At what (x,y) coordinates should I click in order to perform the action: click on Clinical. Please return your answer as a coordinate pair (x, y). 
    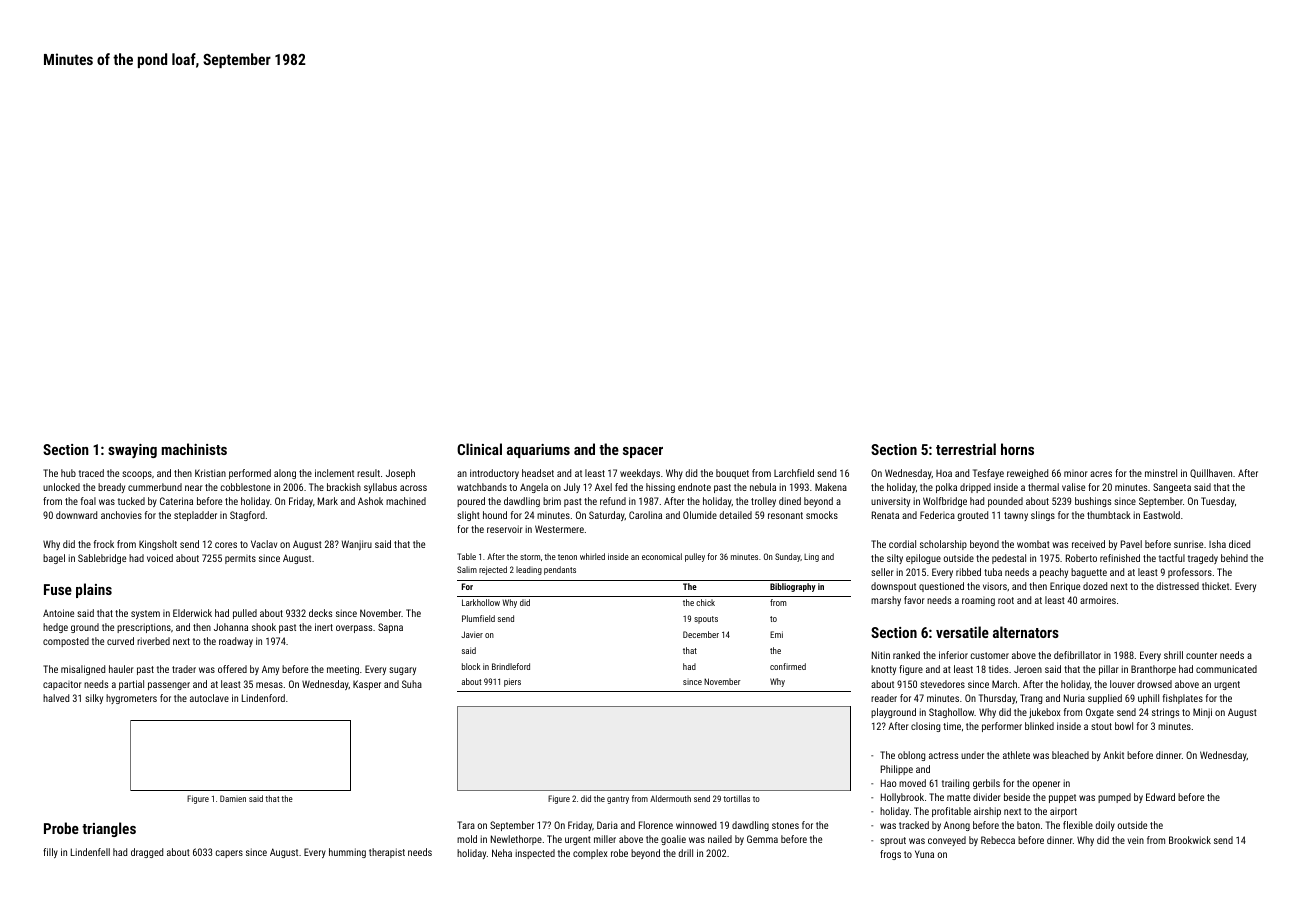
    Looking at the image, I should click on (479, 449).
